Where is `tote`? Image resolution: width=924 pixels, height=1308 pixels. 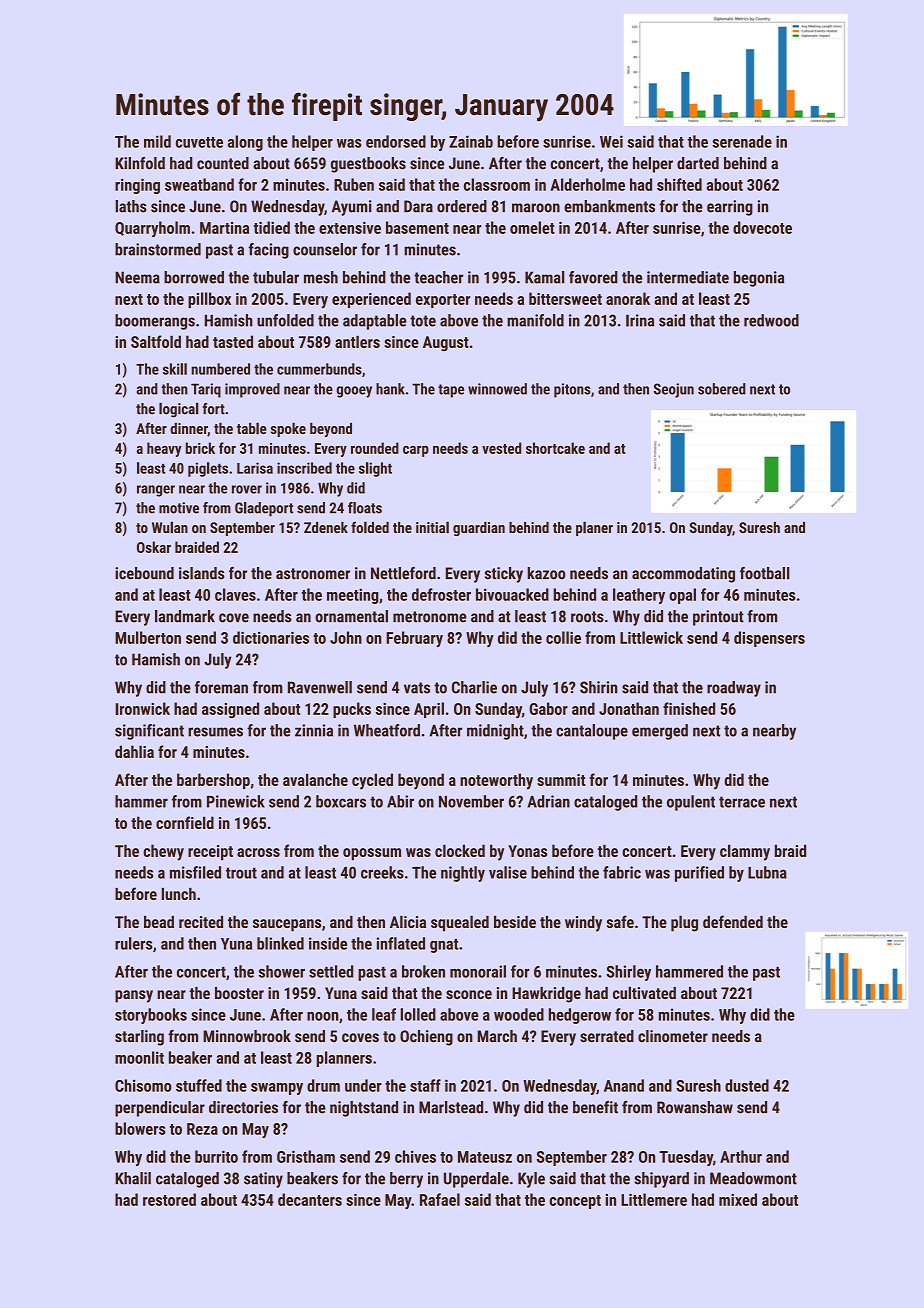 tote is located at coordinates (423, 321).
